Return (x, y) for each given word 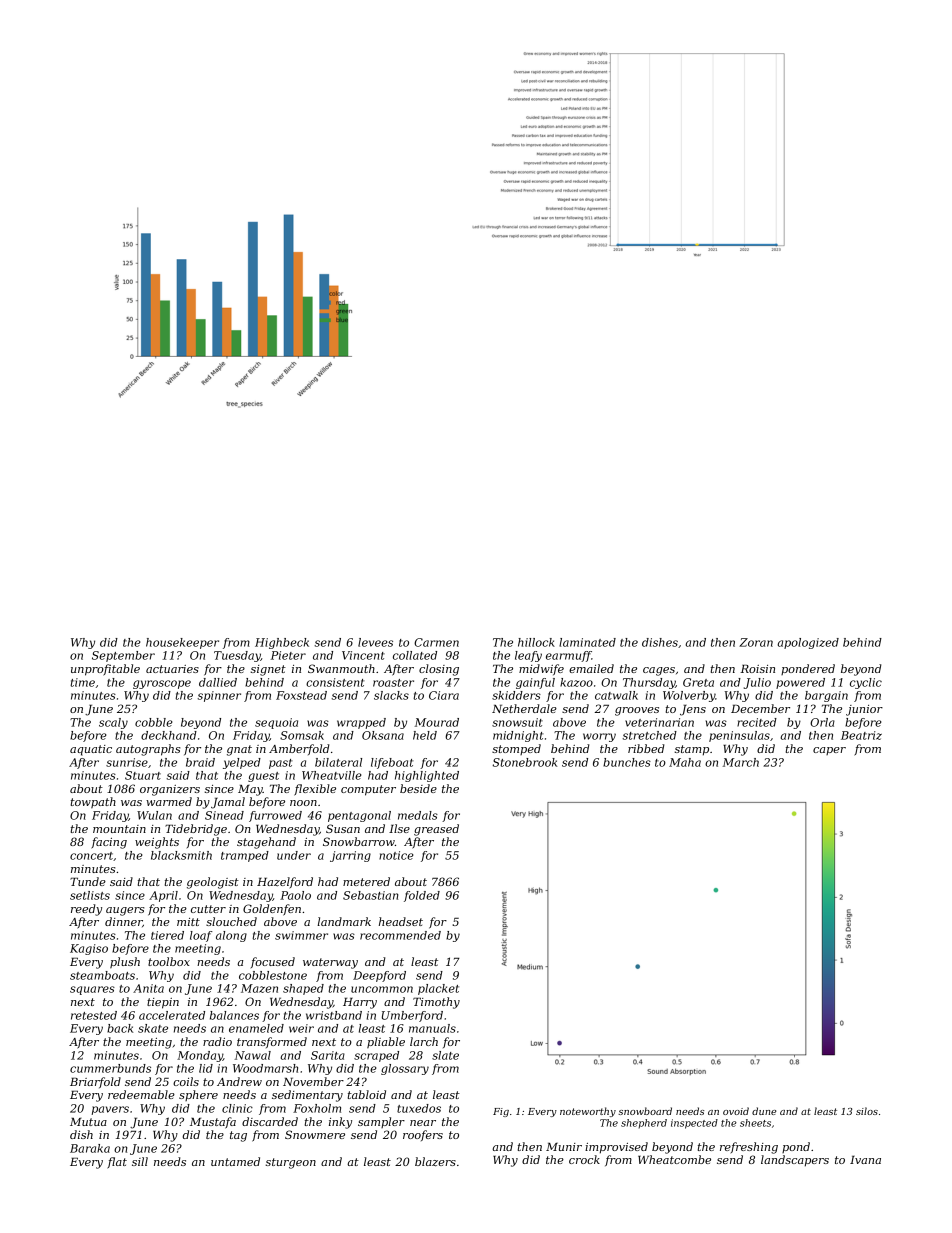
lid (206, 1068)
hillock (536, 642)
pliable (386, 1042)
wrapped (361, 723)
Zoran (756, 642)
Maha (685, 762)
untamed (235, 1161)
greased (436, 830)
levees (375, 642)
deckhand (169, 735)
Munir (564, 1147)
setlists (90, 895)
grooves (637, 711)
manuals (432, 1028)
